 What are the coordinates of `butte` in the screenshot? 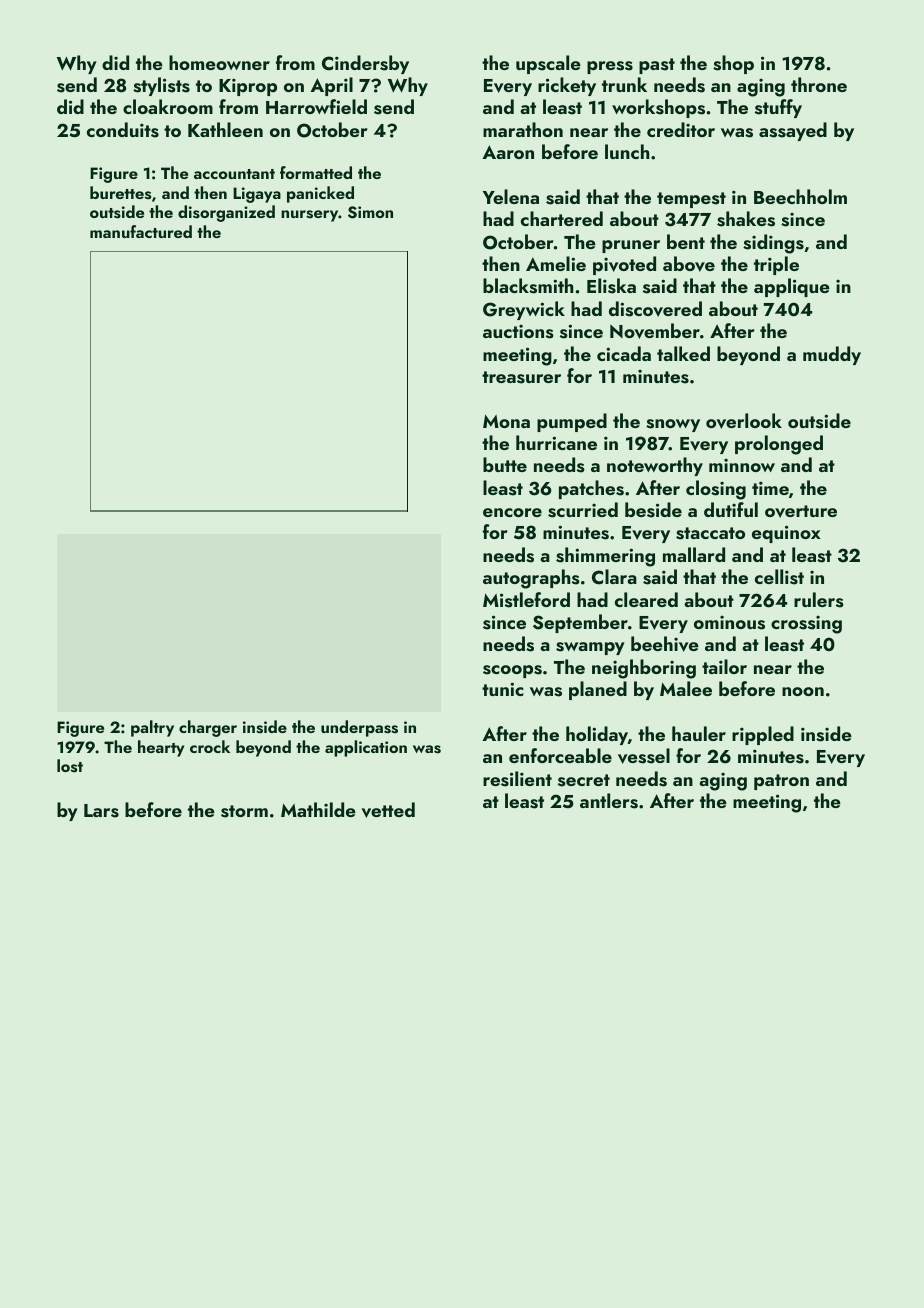 It's located at (505, 464).
